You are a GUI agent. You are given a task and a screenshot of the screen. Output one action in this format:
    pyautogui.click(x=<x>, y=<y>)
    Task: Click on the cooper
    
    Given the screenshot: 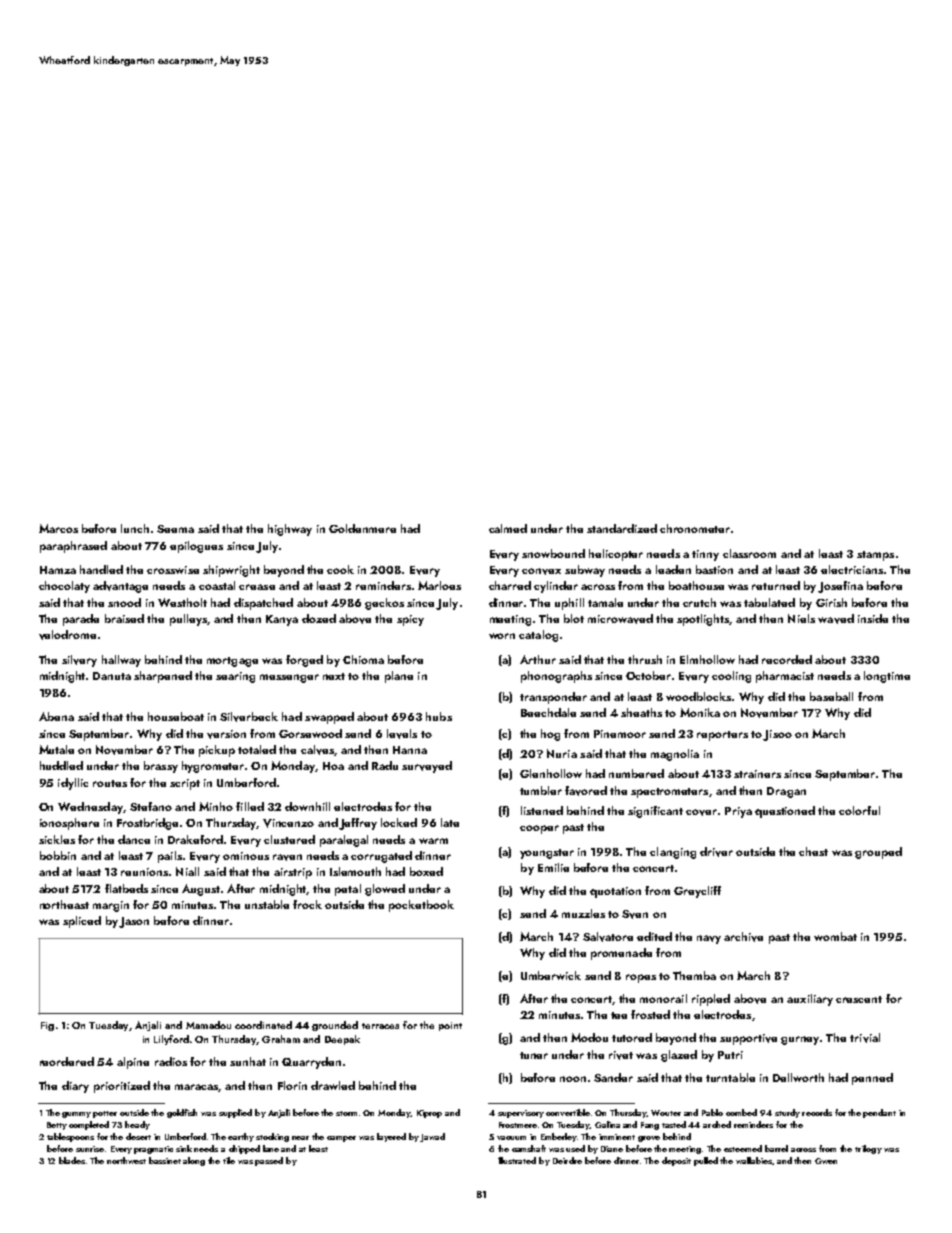 What is the action you would take?
    pyautogui.click(x=539, y=829)
